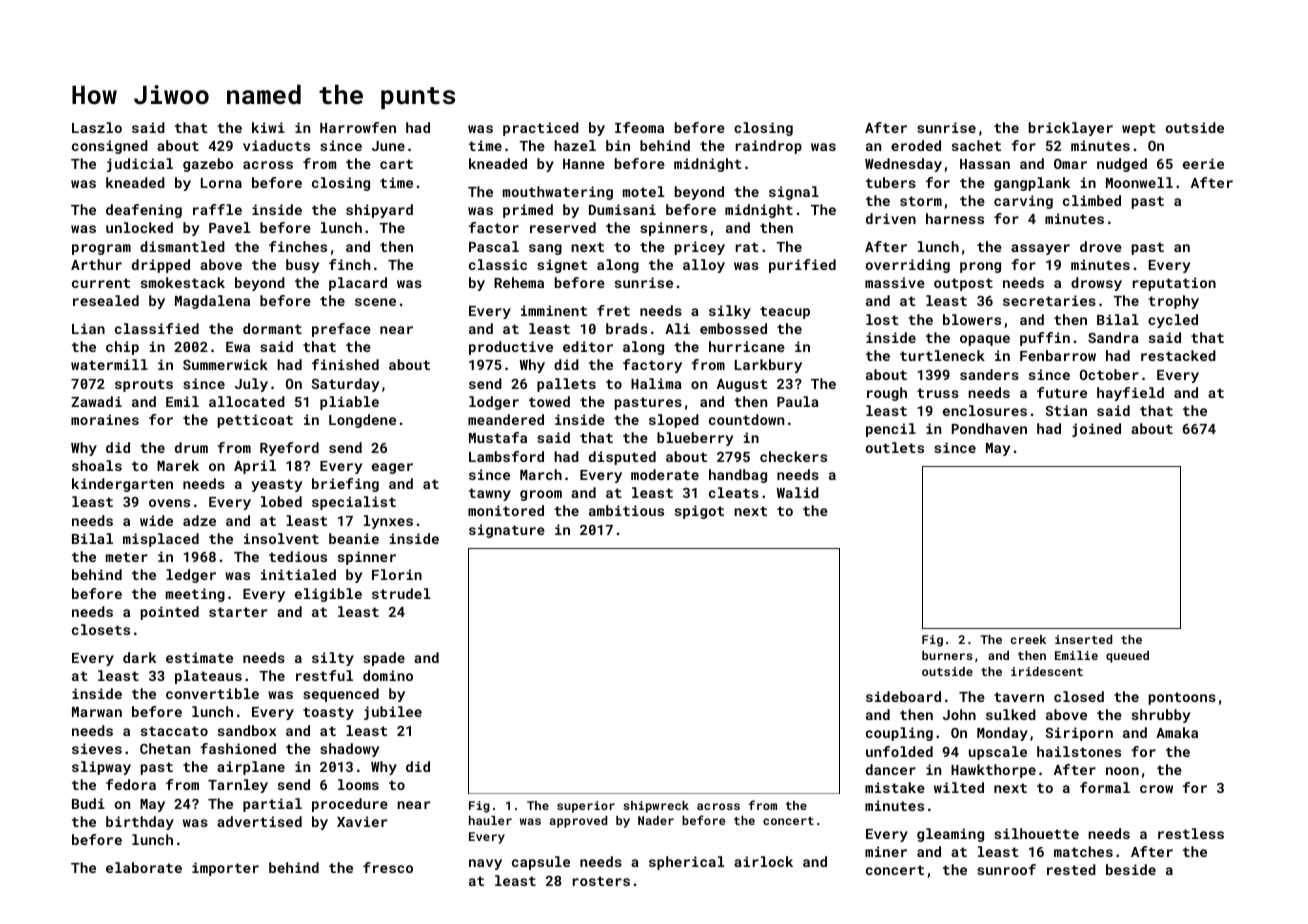 The height and width of the document is (924, 1308). What do you see at coordinates (97, 748) in the document?
I see `sieves` at bounding box center [97, 748].
